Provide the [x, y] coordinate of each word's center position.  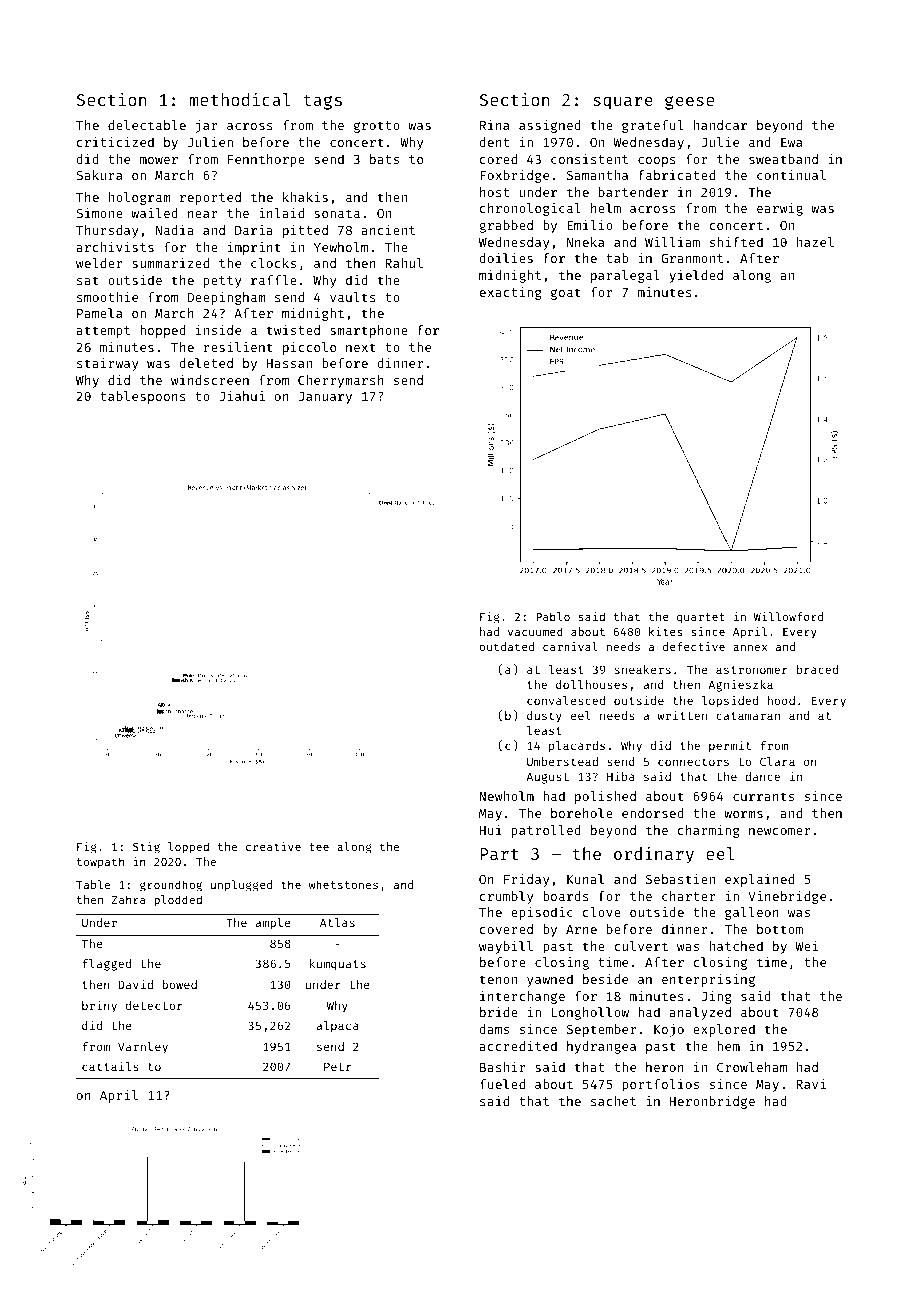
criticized [115, 142]
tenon [498, 979]
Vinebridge [787, 897]
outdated [506, 646]
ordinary [654, 855]
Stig [146, 848]
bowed [179, 984]
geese [689, 103]
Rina [494, 125]
